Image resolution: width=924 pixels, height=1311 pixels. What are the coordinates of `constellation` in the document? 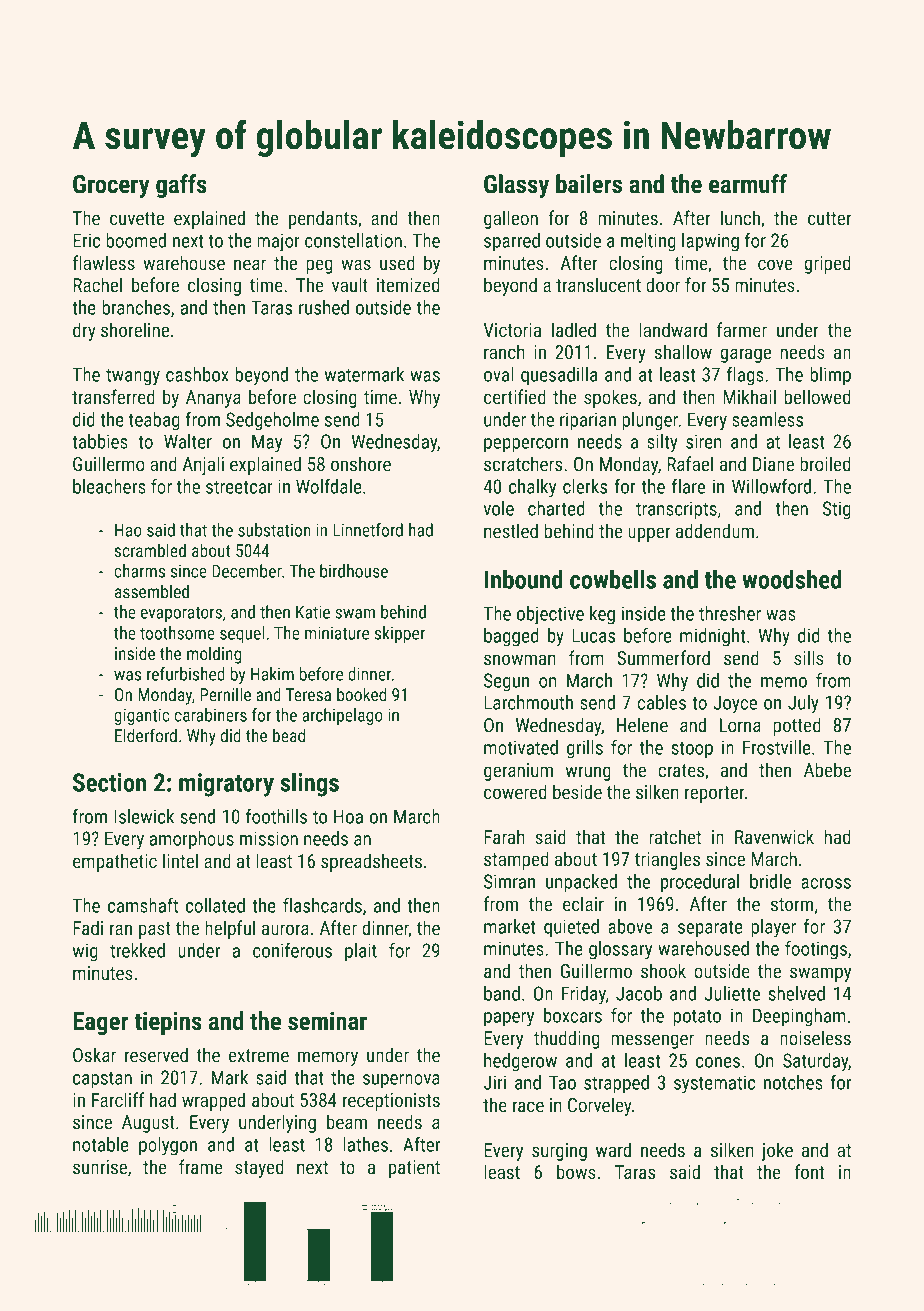 It's located at (353, 240).
